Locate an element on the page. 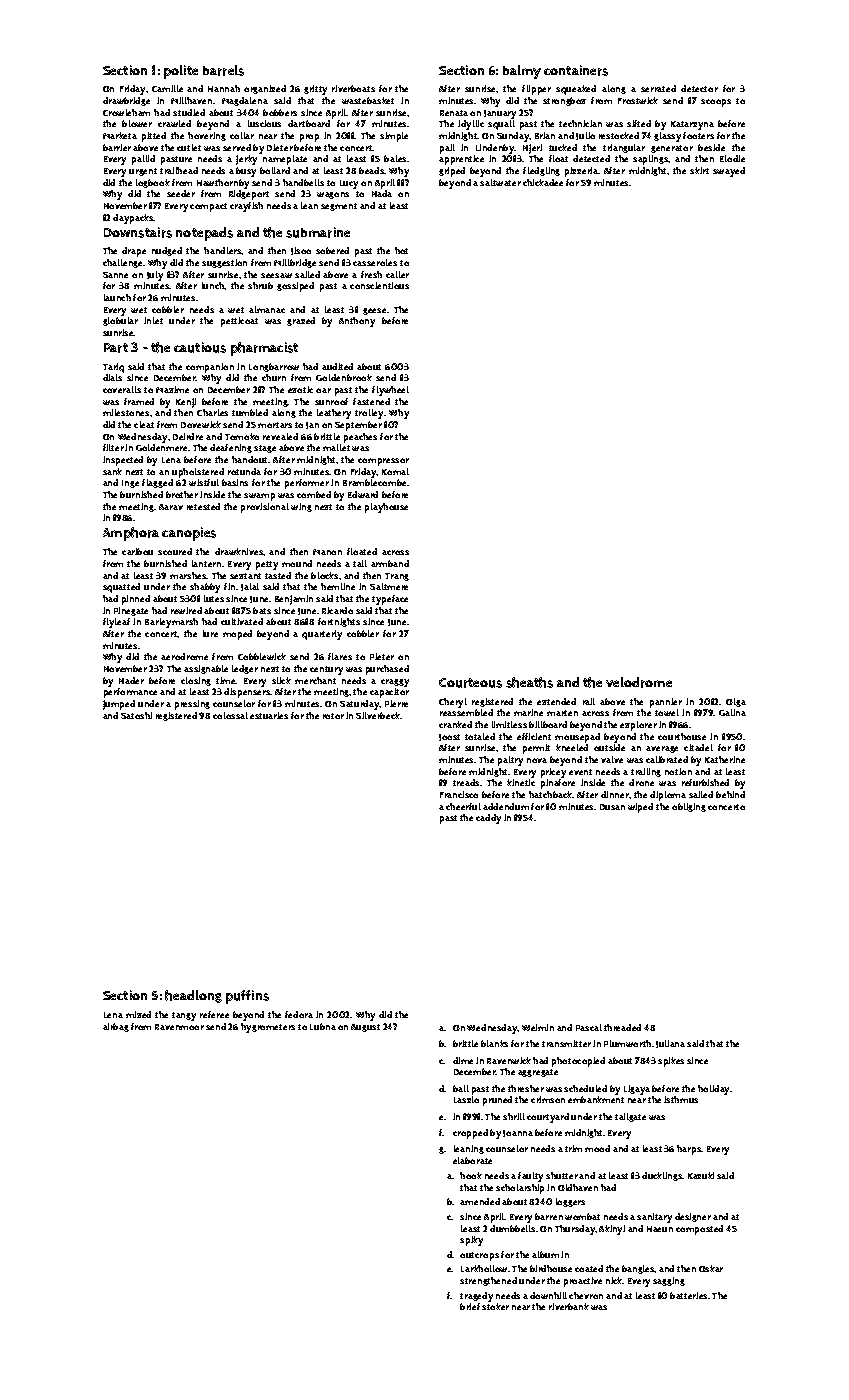 Image resolution: width=849 pixels, height=1400 pixels. Courteous is located at coordinates (470, 683).
